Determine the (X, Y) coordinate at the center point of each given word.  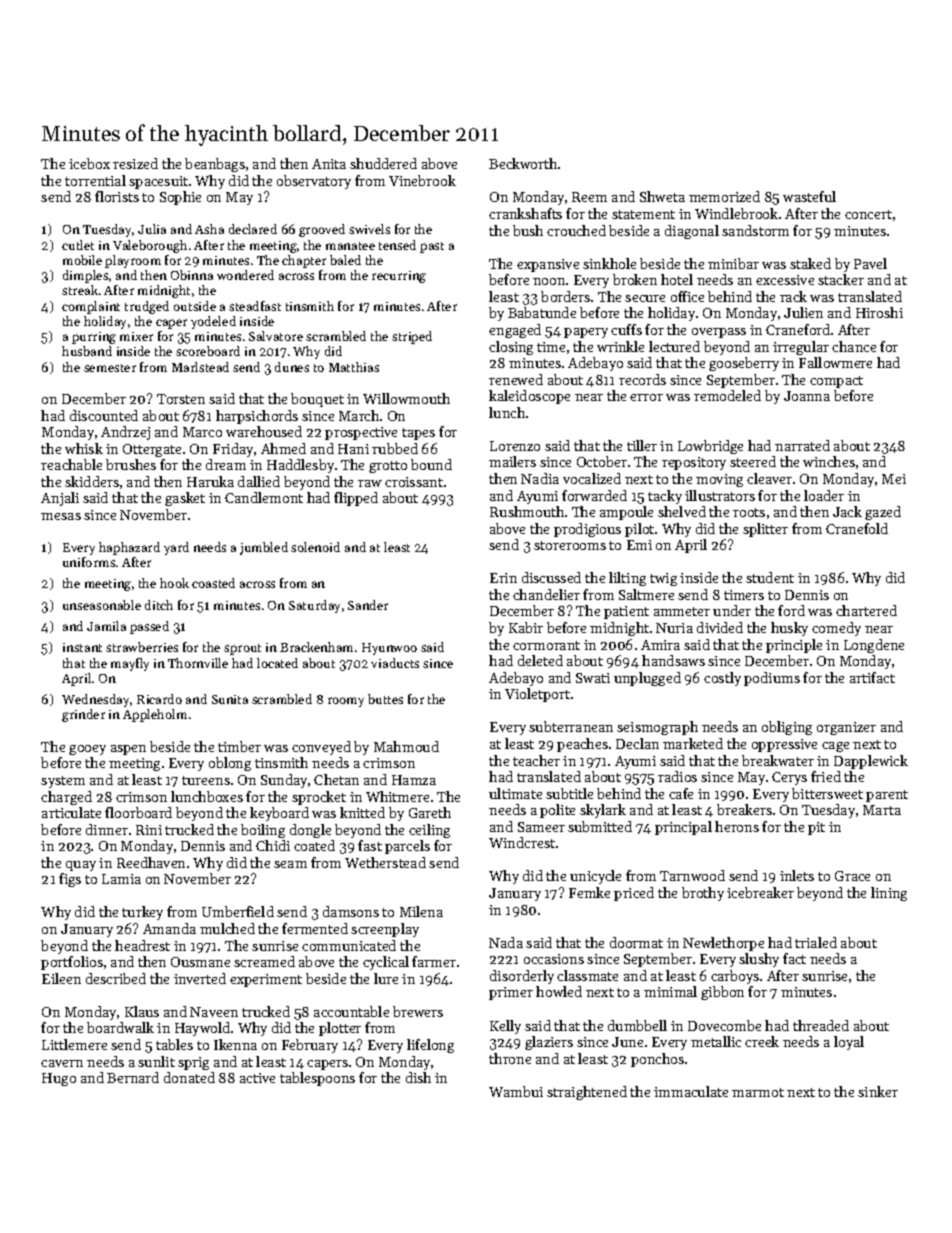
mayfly (130, 664)
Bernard (133, 1077)
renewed (516, 379)
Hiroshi (879, 312)
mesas (61, 516)
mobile (82, 260)
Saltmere (646, 594)
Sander (368, 605)
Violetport (537, 695)
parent (887, 796)
